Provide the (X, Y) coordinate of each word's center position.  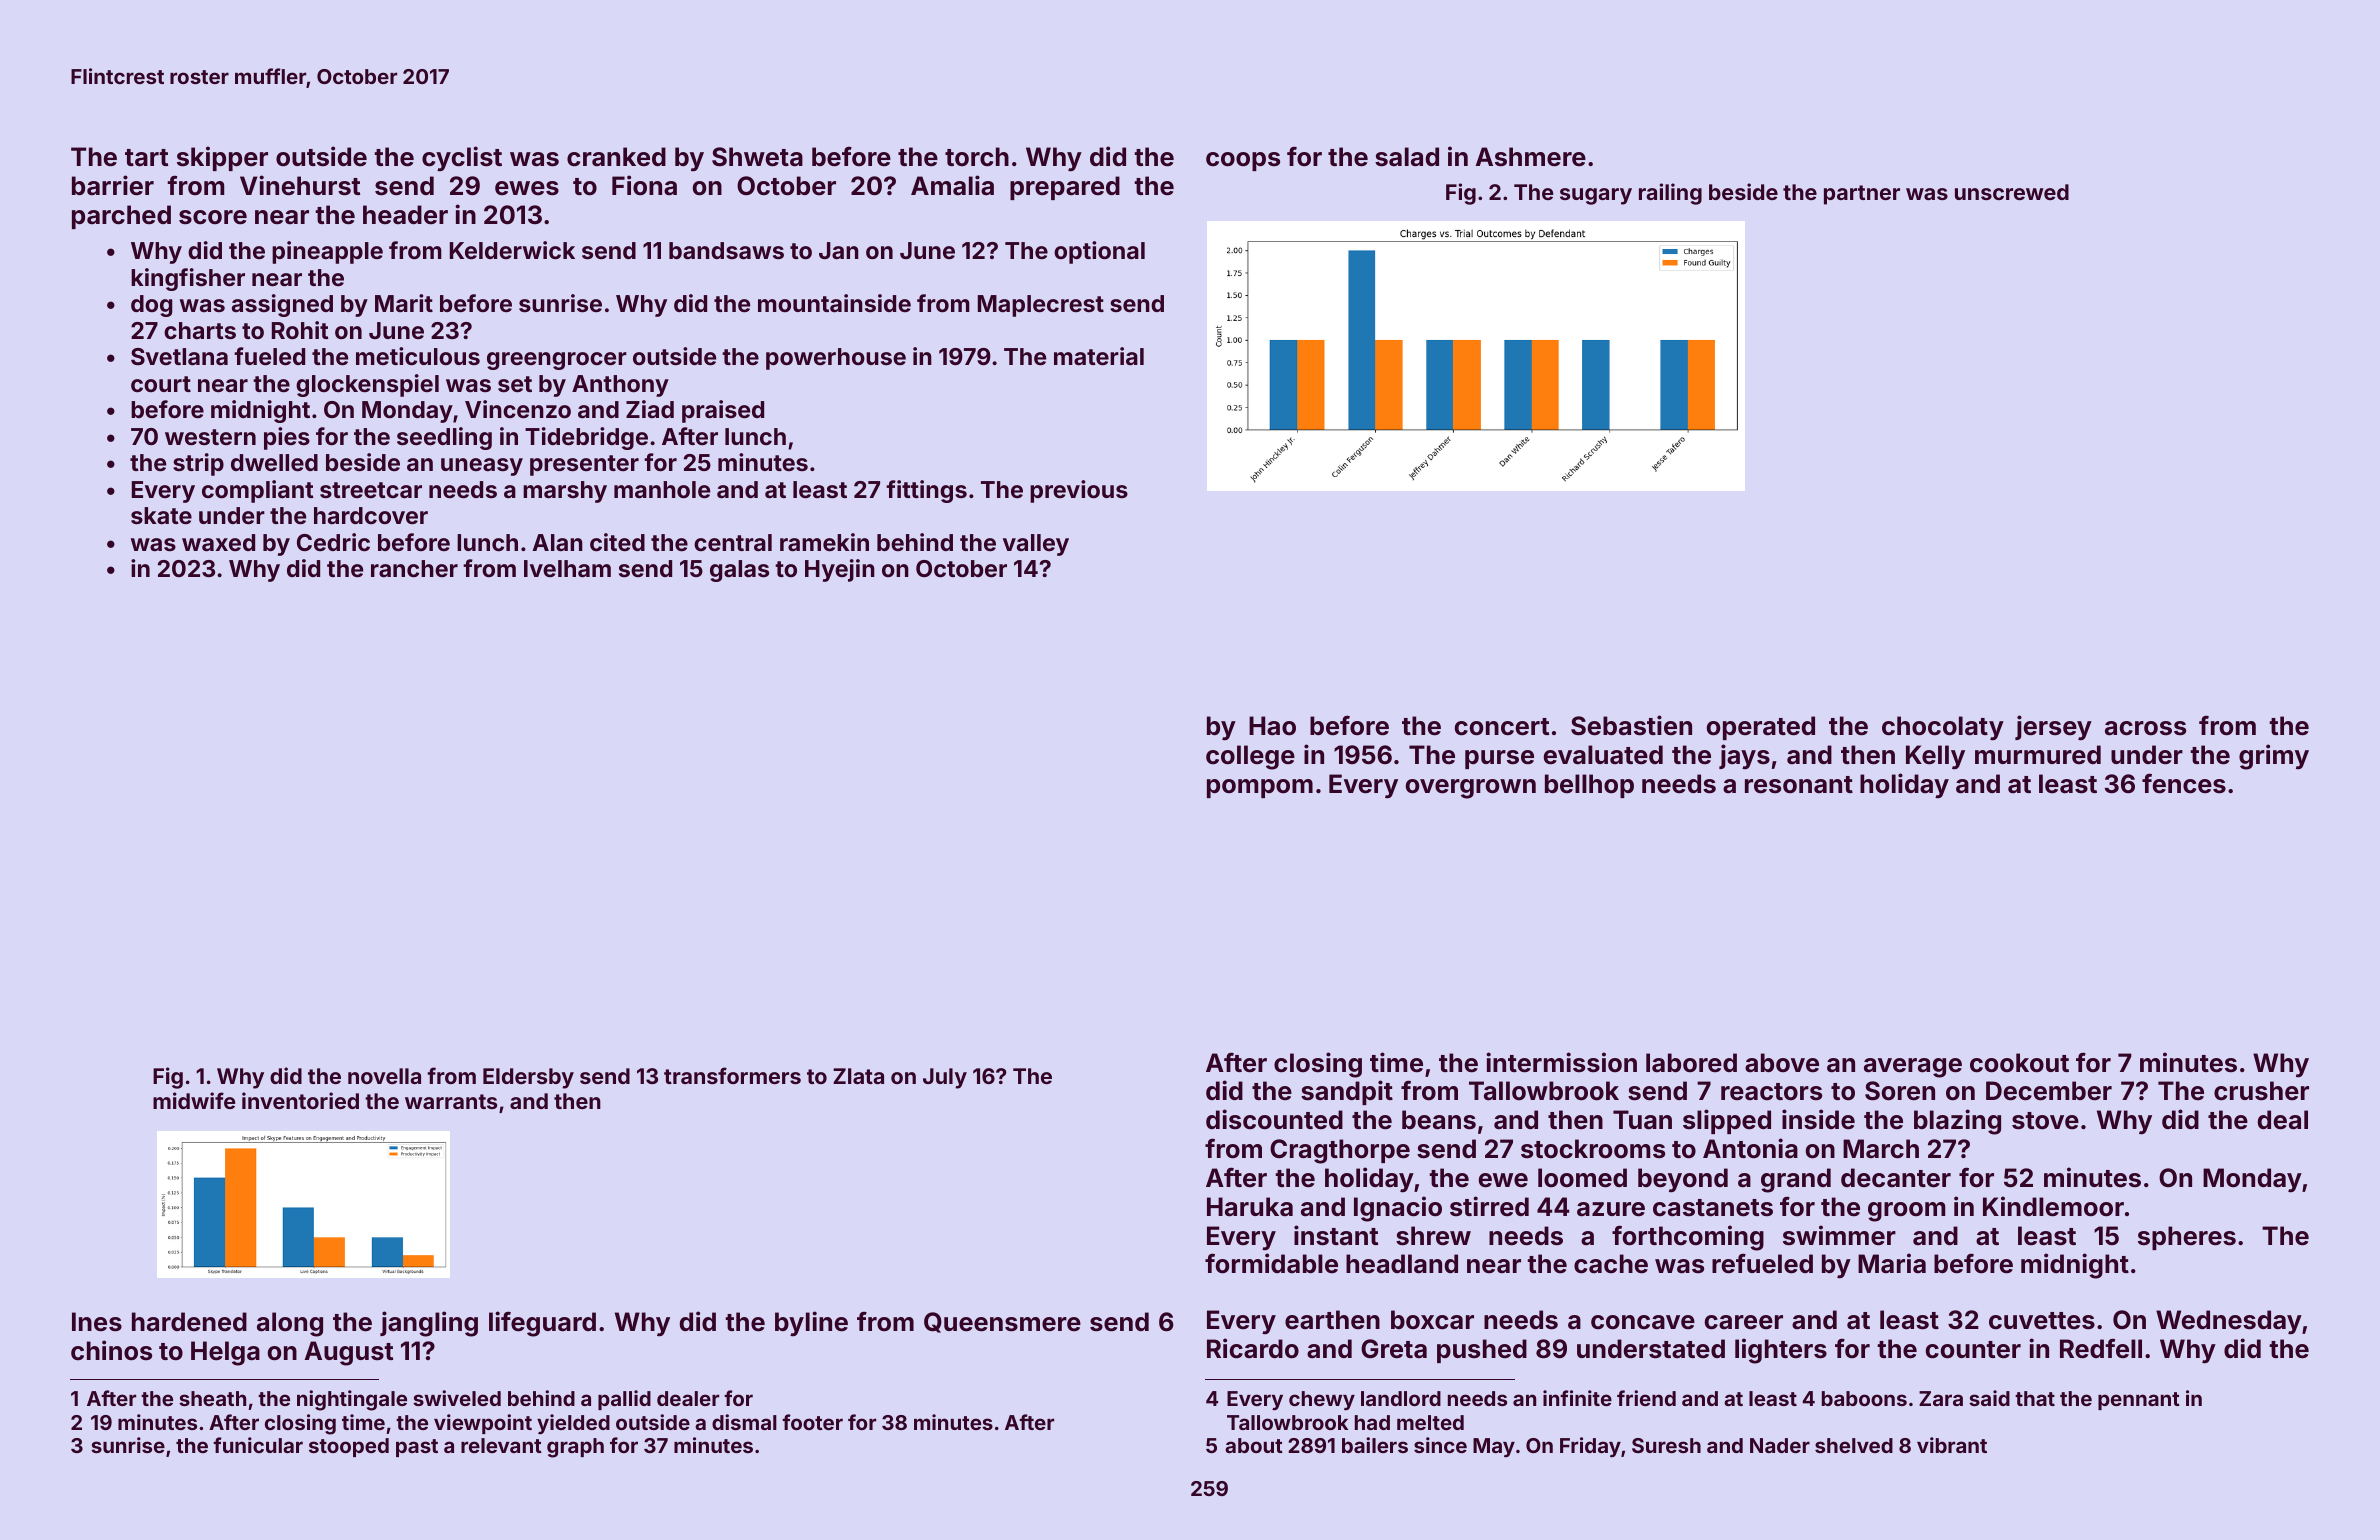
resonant (1799, 785)
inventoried (300, 1100)
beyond (1683, 1180)
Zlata (858, 1076)
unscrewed (2012, 192)
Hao (1272, 726)
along (290, 1324)
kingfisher (188, 279)
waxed (218, 542)
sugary (1596, 196)
